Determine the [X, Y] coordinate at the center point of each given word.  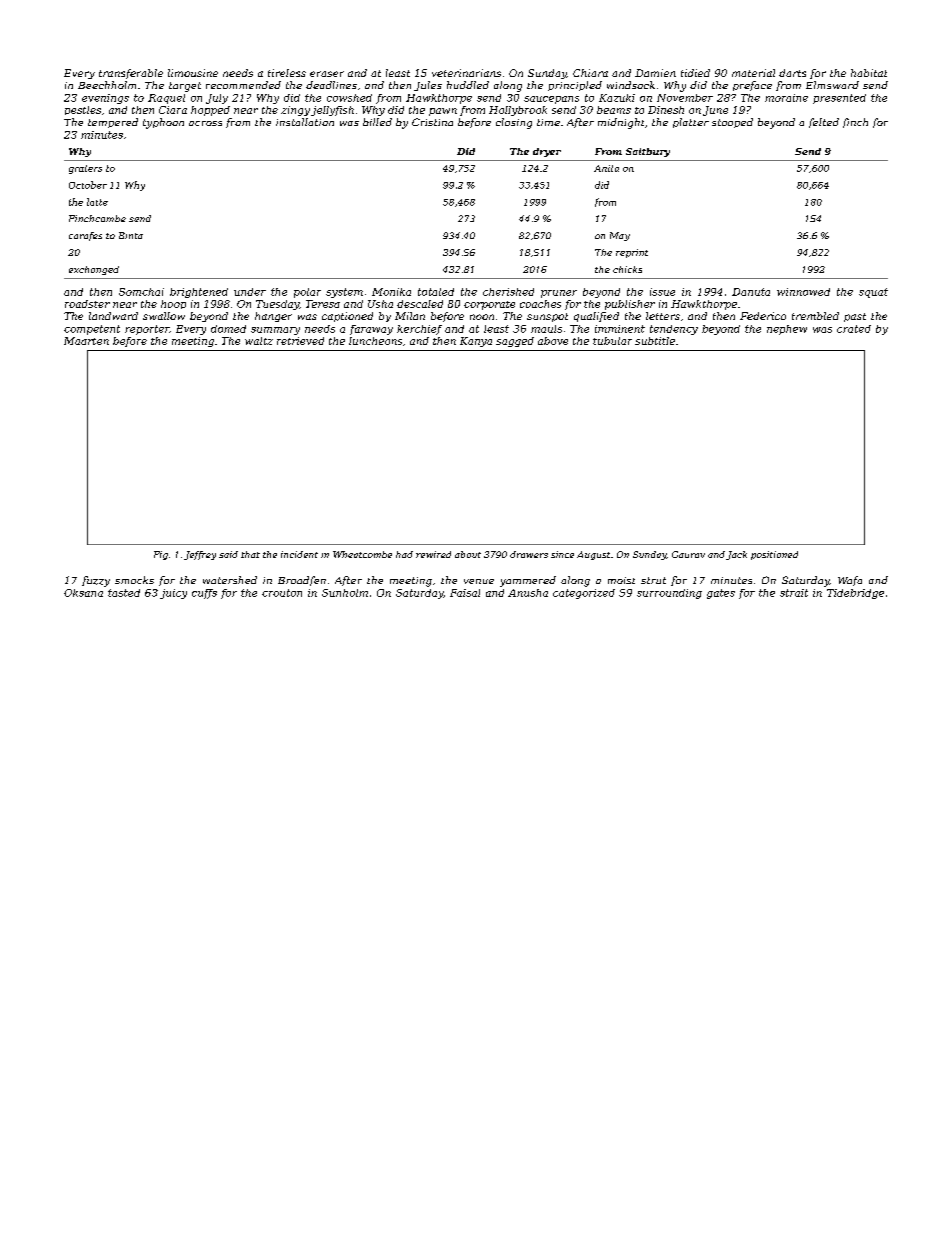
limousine [193, 73]
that [250, 554]
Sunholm [345, 593]
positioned [774, 555]
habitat [869, 73]
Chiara [590, 73]
